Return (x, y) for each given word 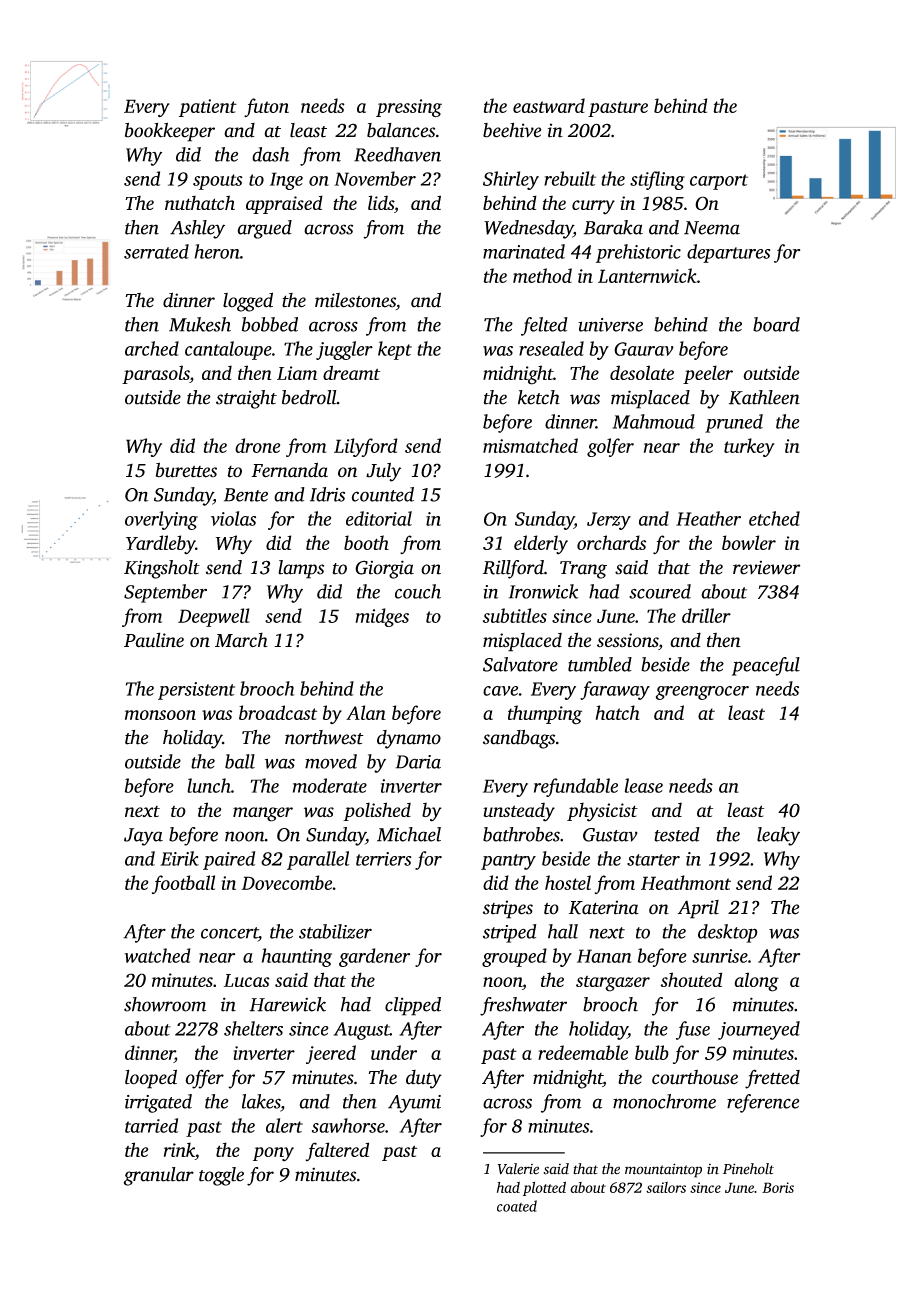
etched (774, 518)
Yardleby (160, 545)
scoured (660, 591)
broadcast (278, 712)
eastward (549, 105)
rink (179, 1151)
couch (418, 591)
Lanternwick (647, 275)
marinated (524, 251)
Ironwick (543, 591)
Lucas (247, 980)
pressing (409, 108)
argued (265, 229)
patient (208, 108)
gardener (374, 957)
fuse (693, 1030)
